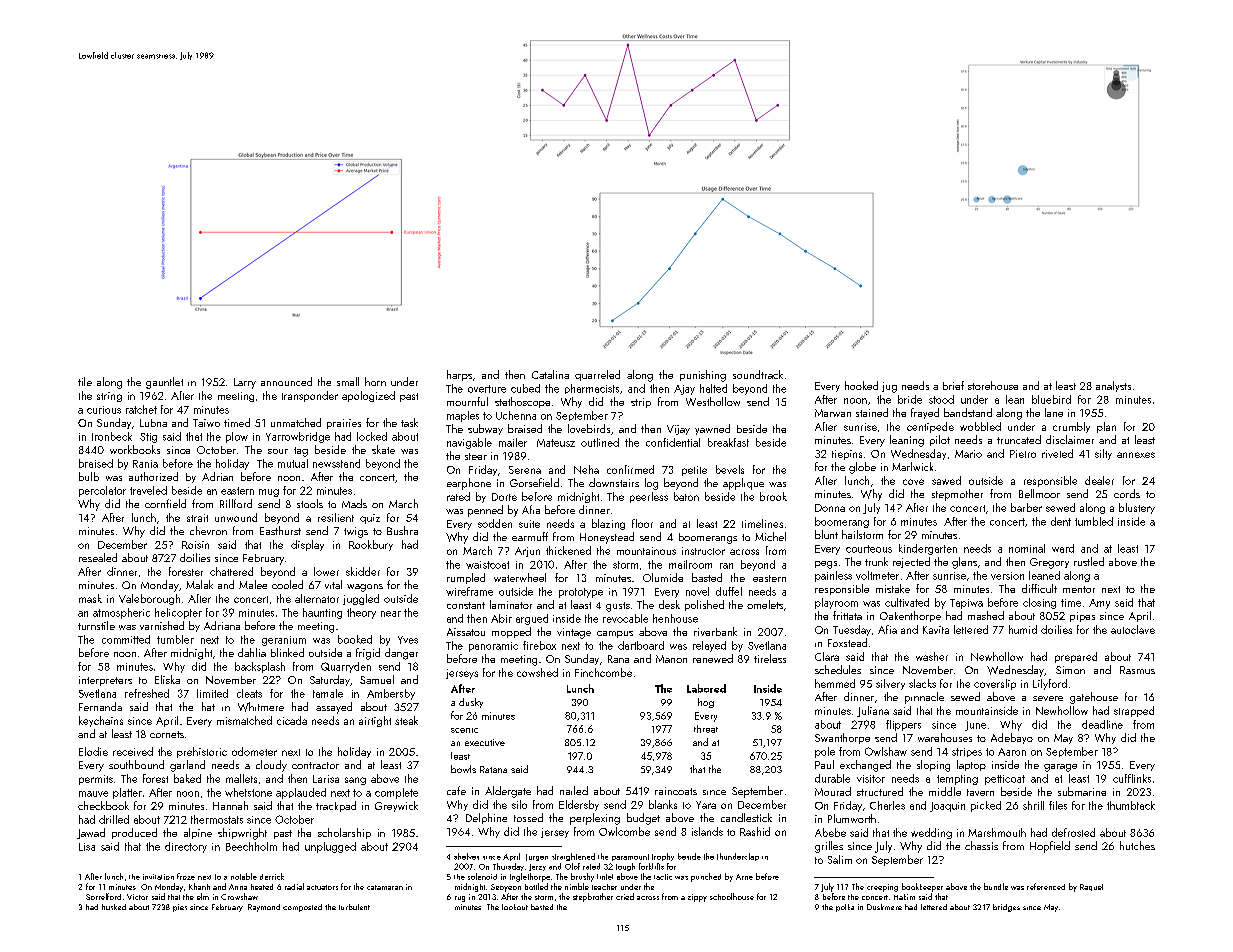  What do you see at coordinates (703, 376) in the page?
I see `punishing` at bounding box center [703, 376].
